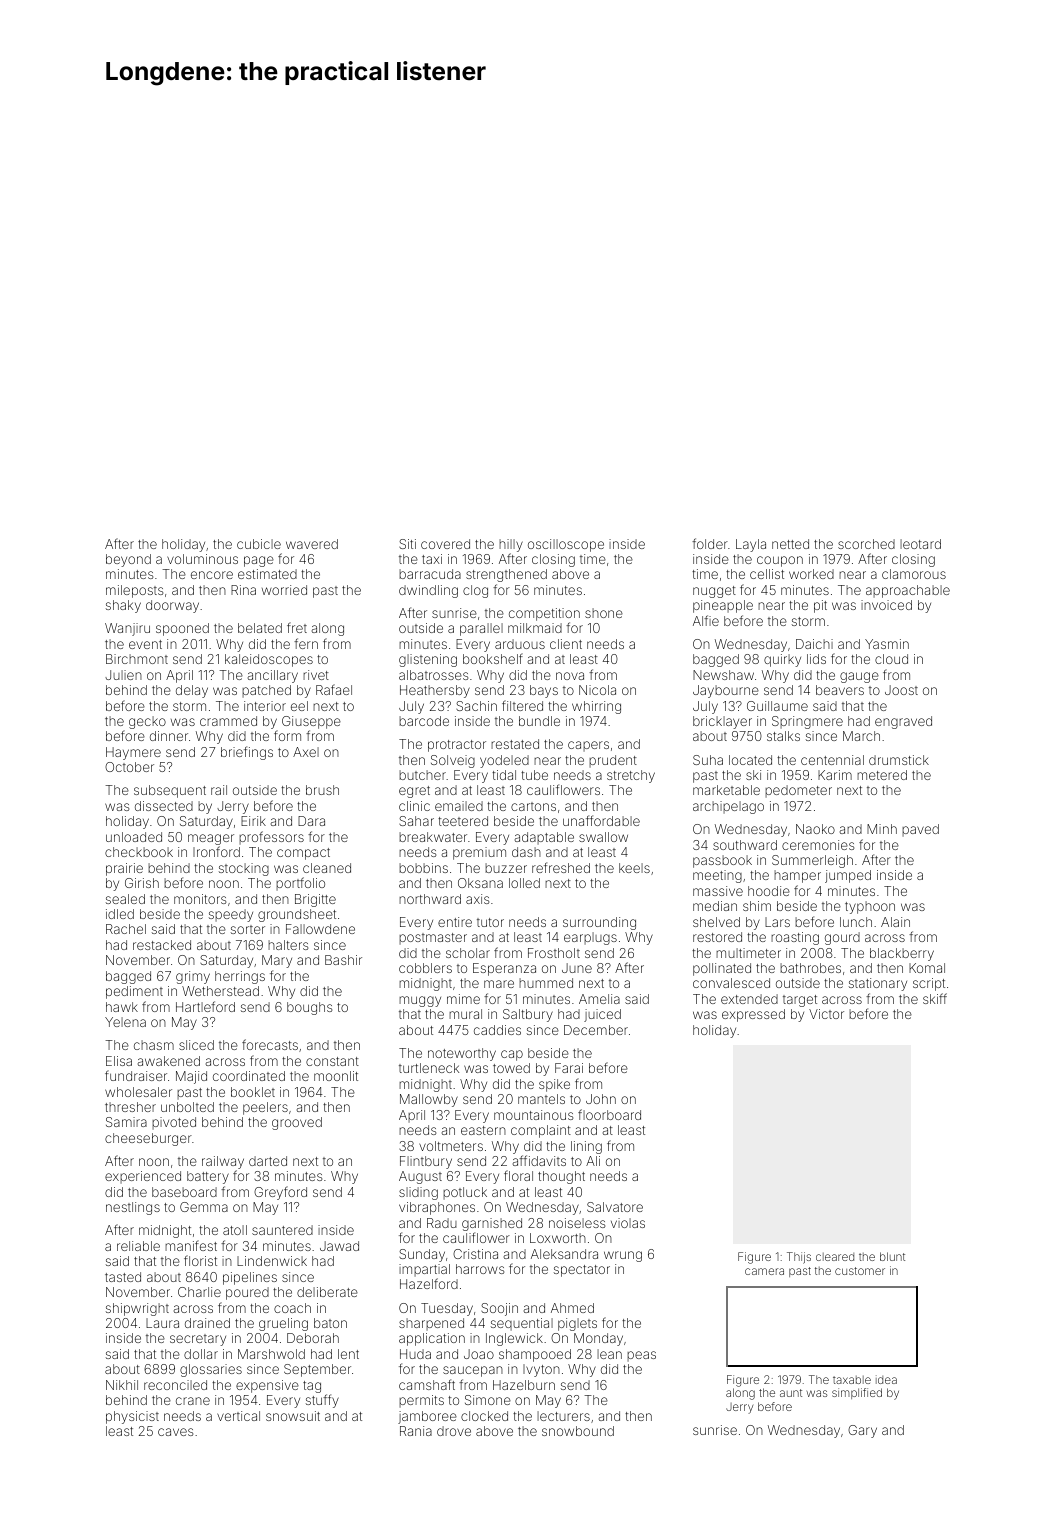 This screenshot has height=1530, width=1056. I want to click on skiff, so click(935, 998).
